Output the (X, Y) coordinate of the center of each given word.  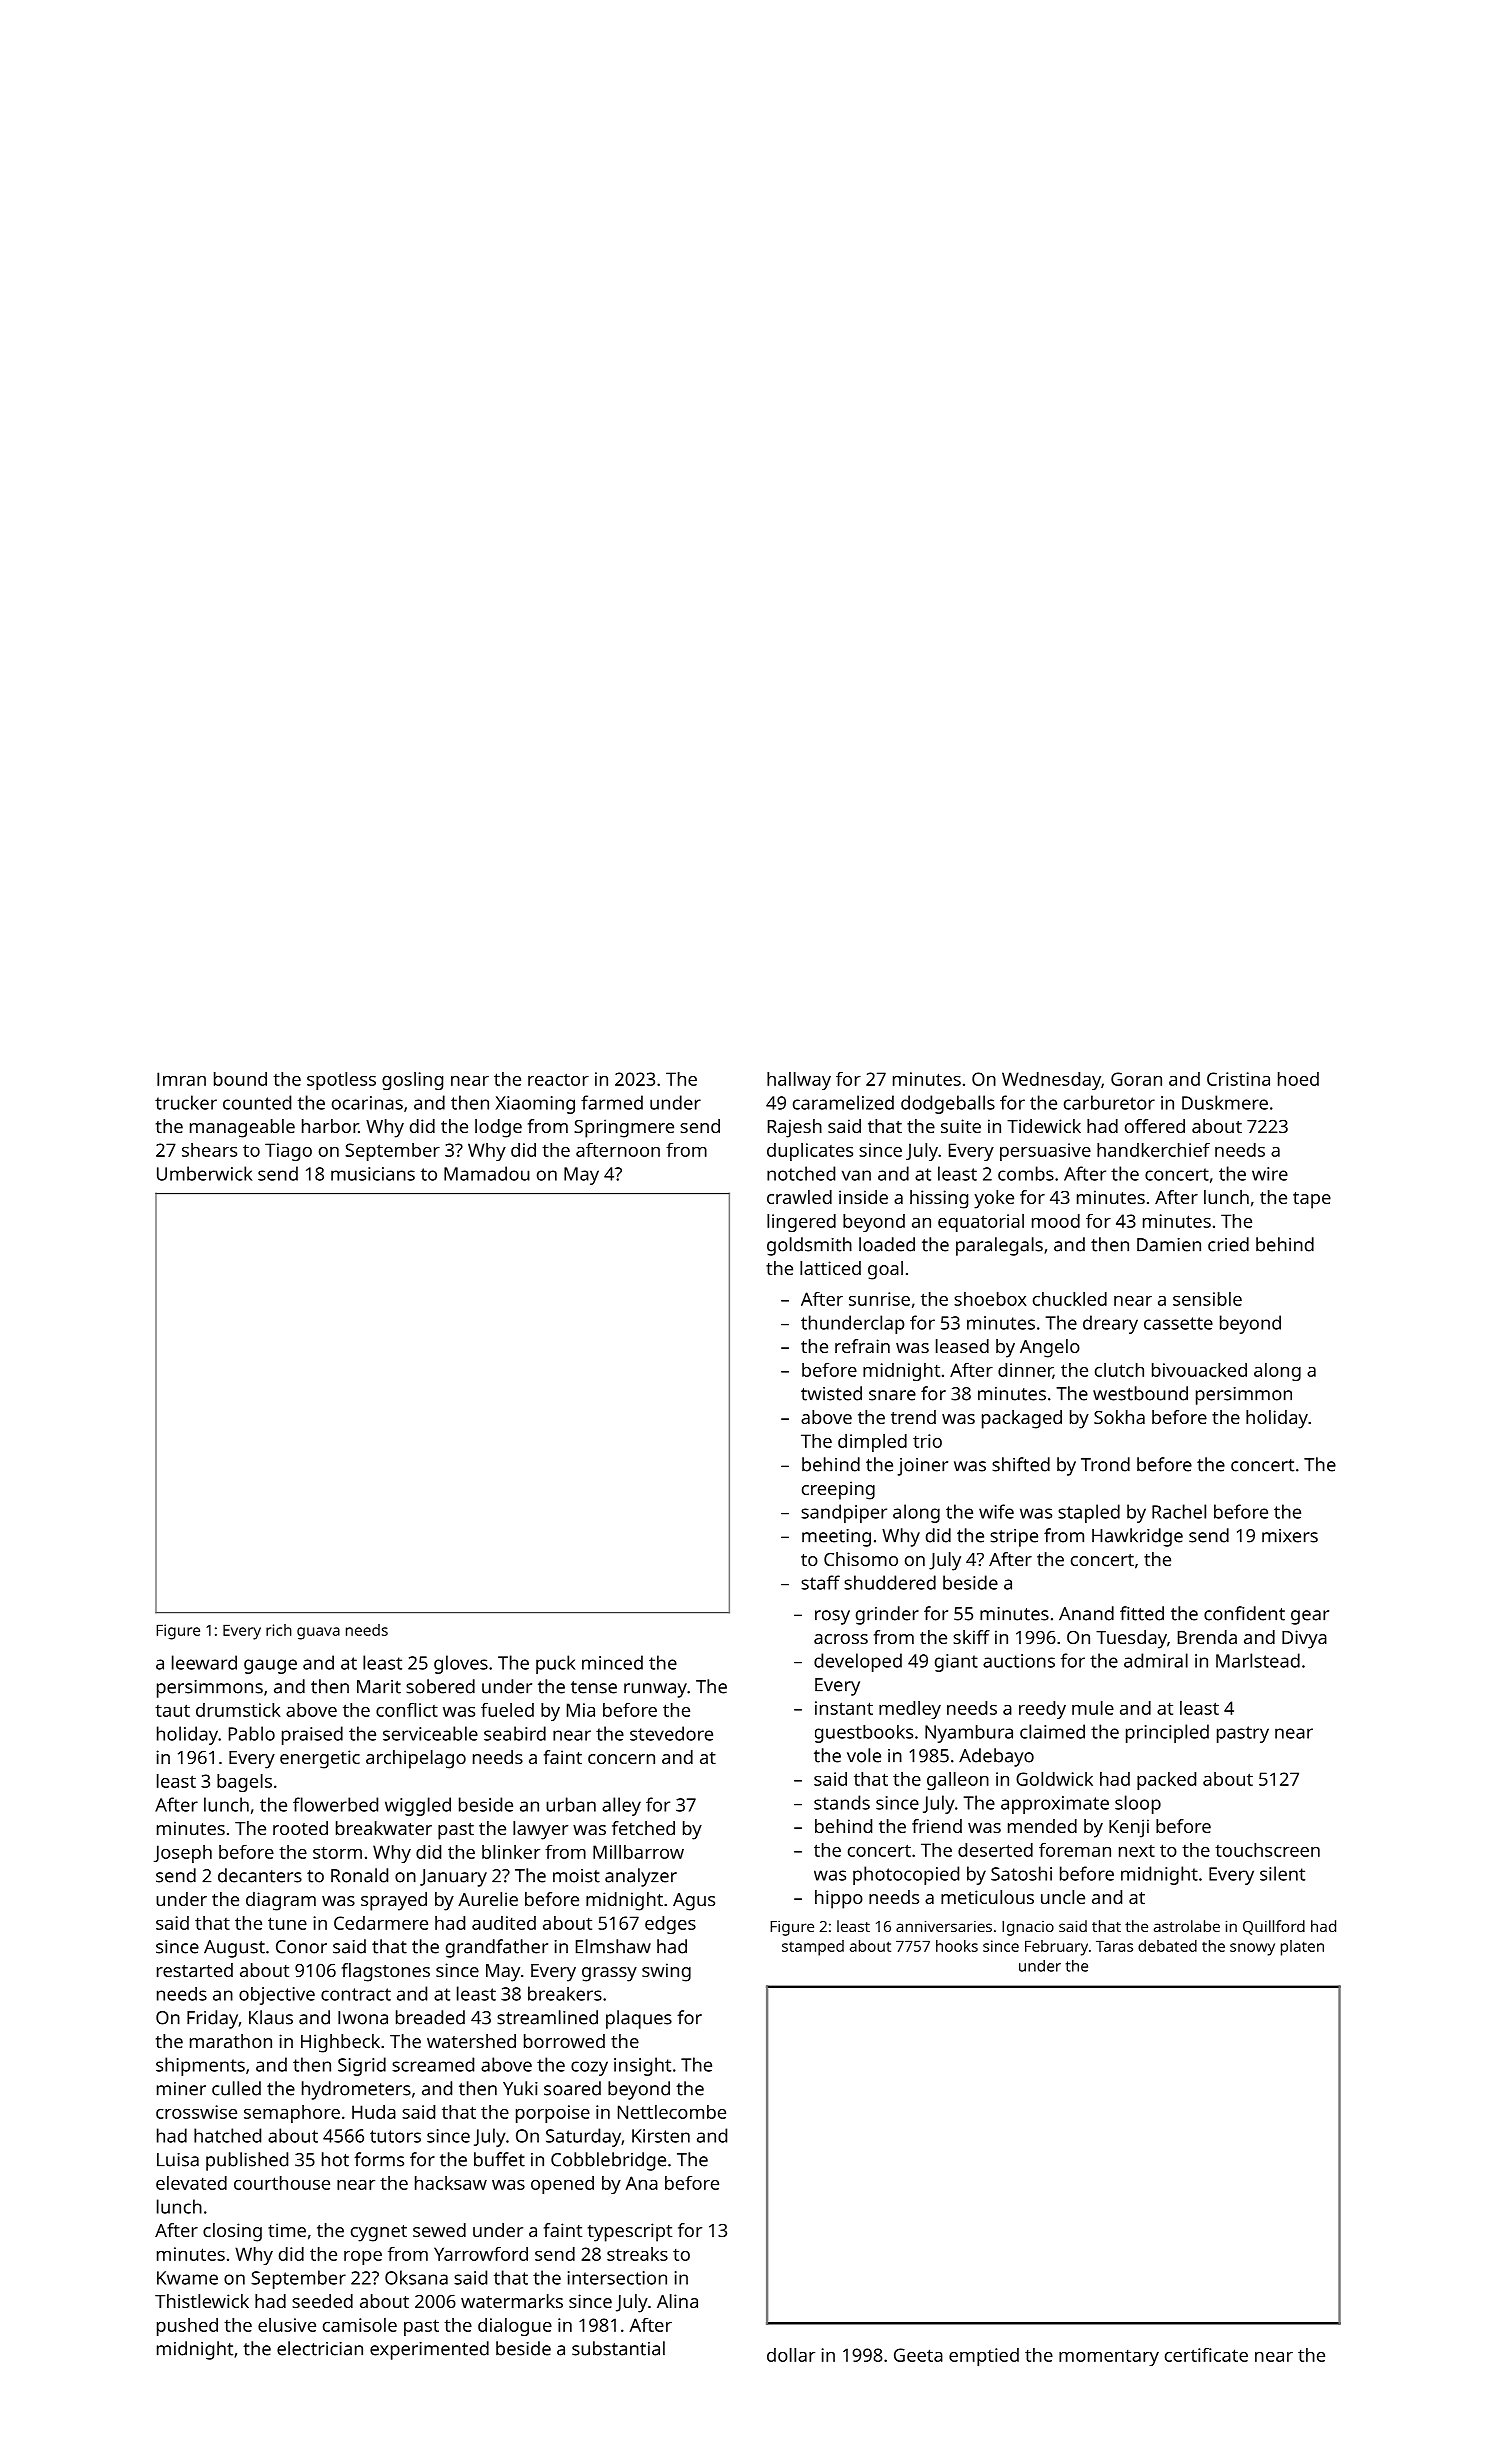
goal (885, 1270)
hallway (799, 1081)
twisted (831, 1393)
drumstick (238, 1710)
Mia (581, 1710)
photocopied (906, 1875)
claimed (1052, 1731)
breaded (430, 2017)
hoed (1298, 1079)
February (1056, 1948)
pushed (187, 2327)
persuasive (1045, 1152)
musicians (373, 1174)
